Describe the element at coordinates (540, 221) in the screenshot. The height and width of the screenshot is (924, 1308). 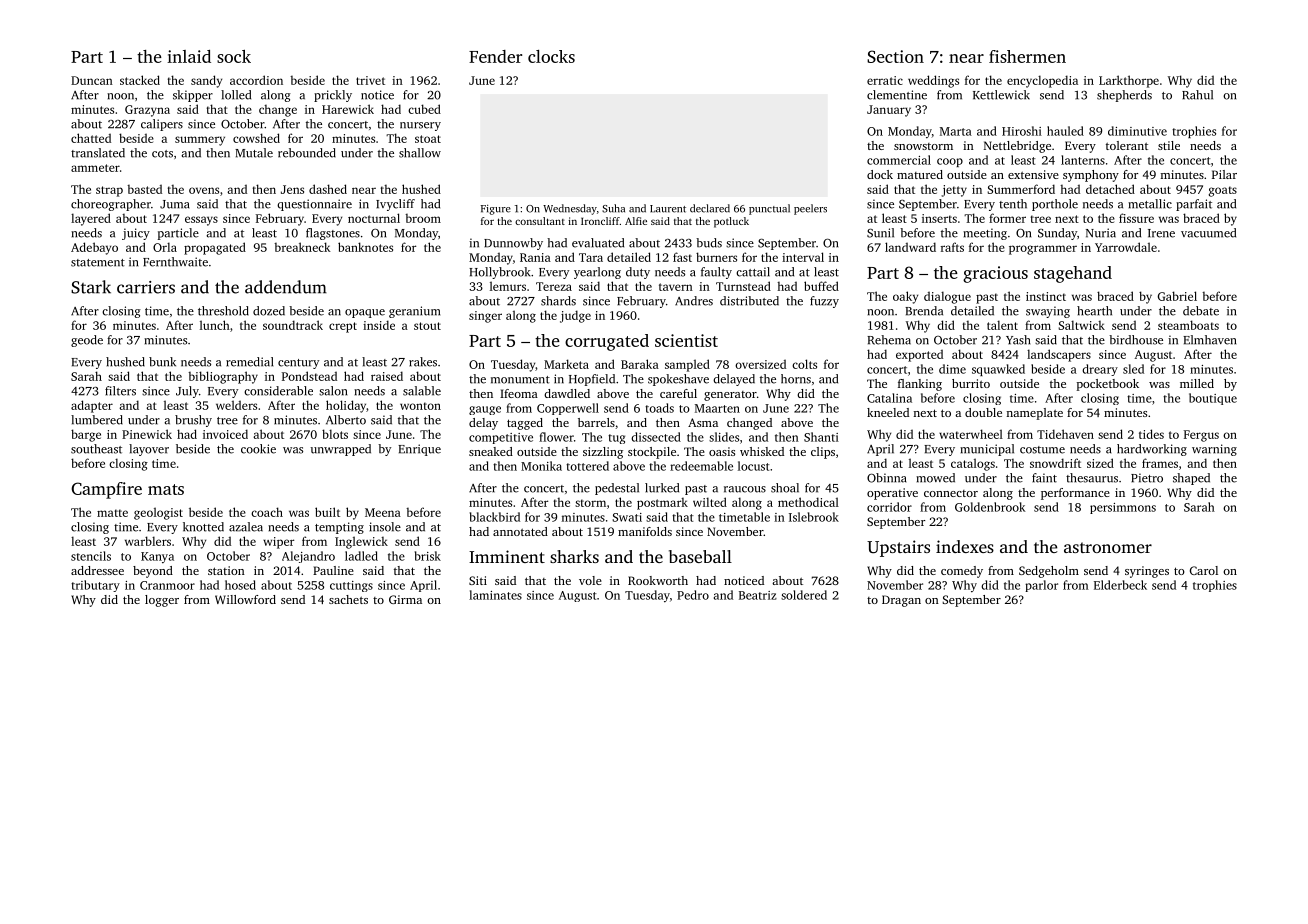
I see `consultant` at that location.
